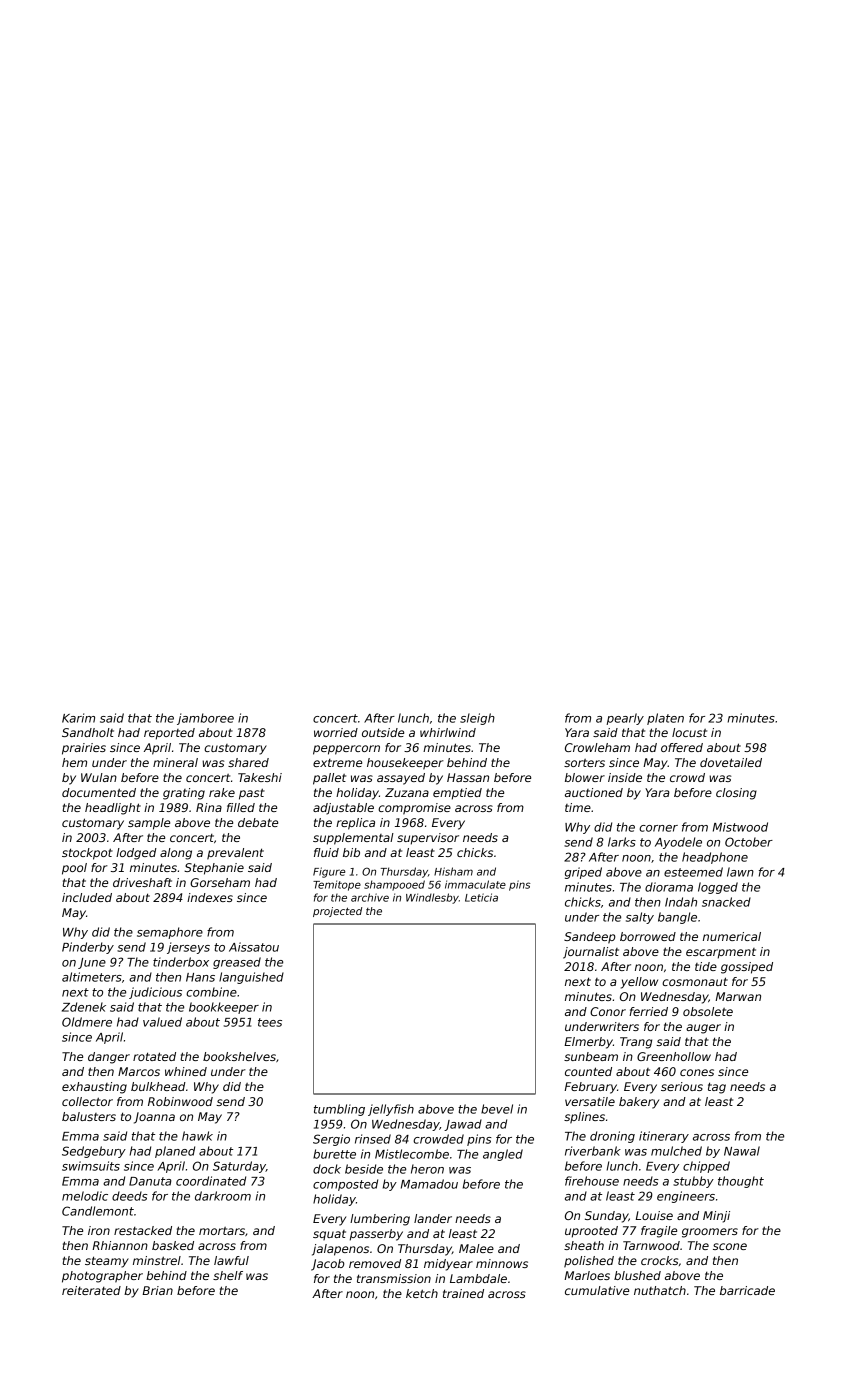 The width and height of the screenshot is (849, 1400). I want to click on peppercorn, so click(346, 750).
